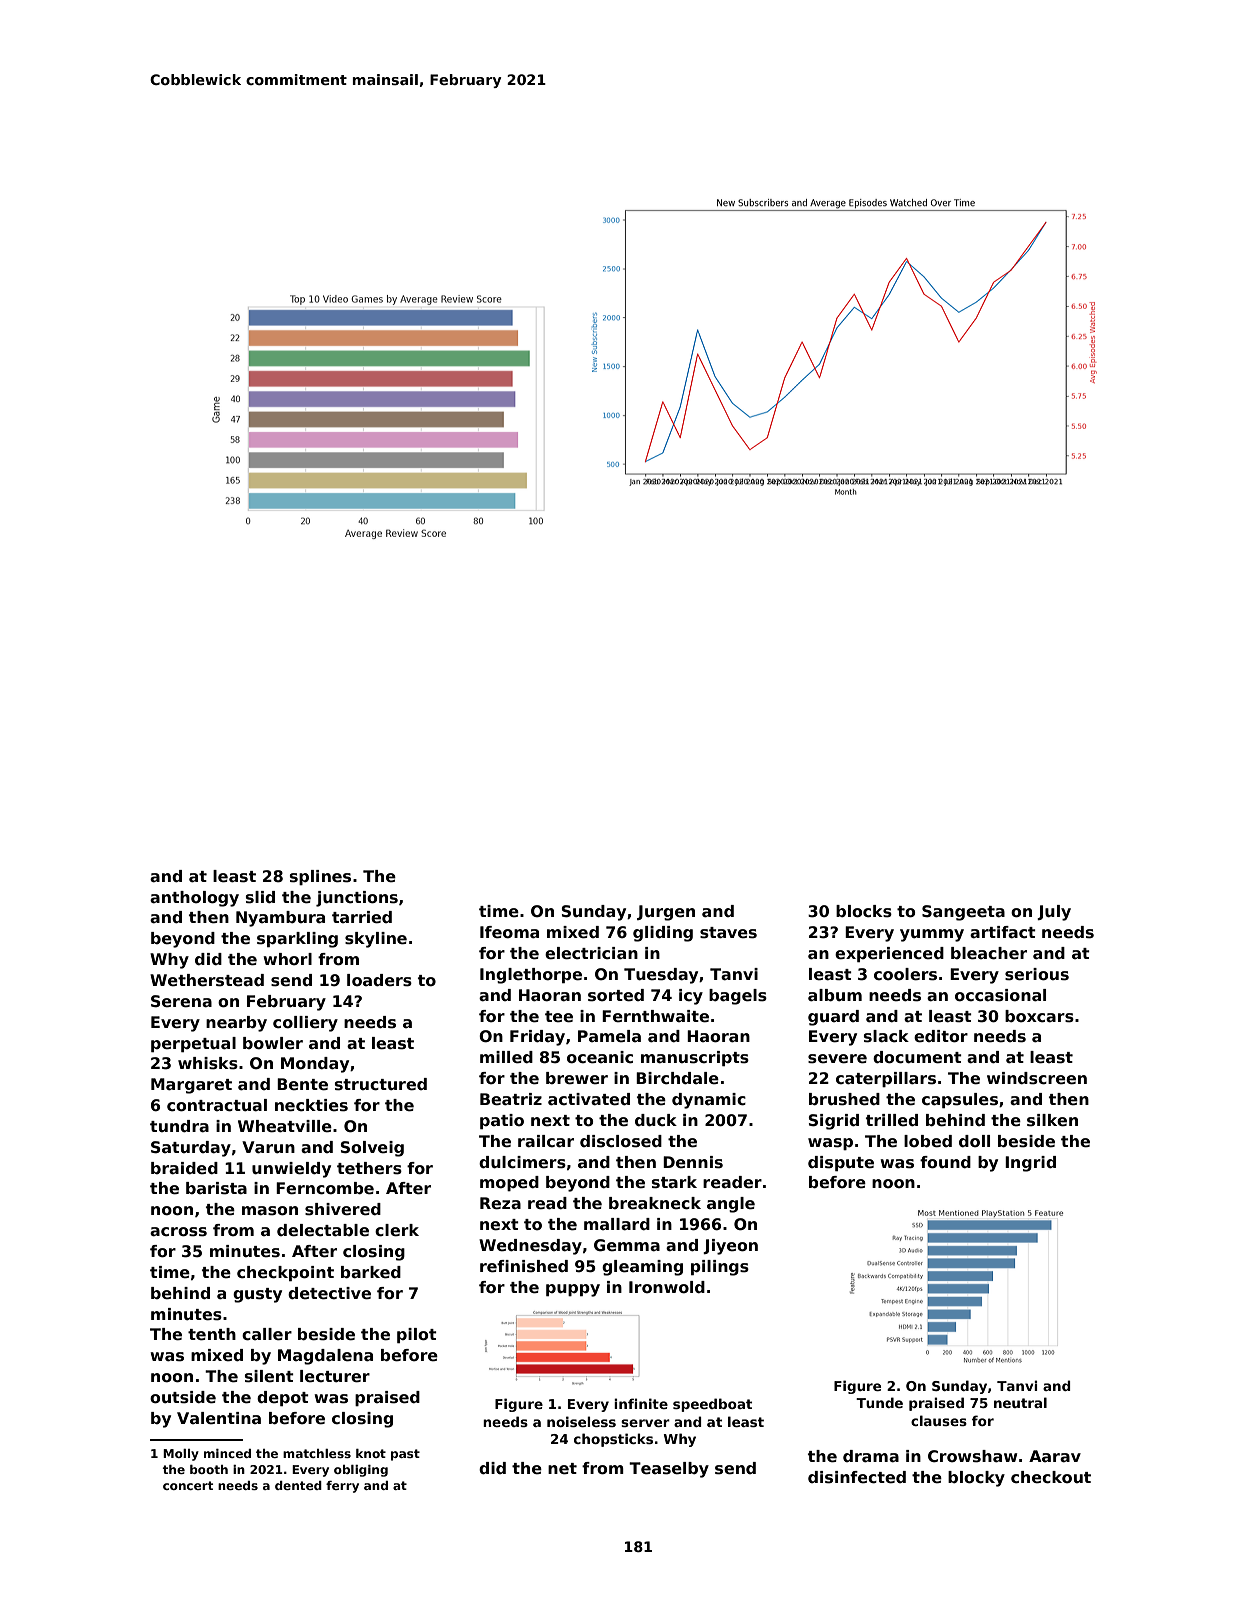  Describe the element at coordinates (1003, 932) in the screenshot. I see `artifact` at that location.
